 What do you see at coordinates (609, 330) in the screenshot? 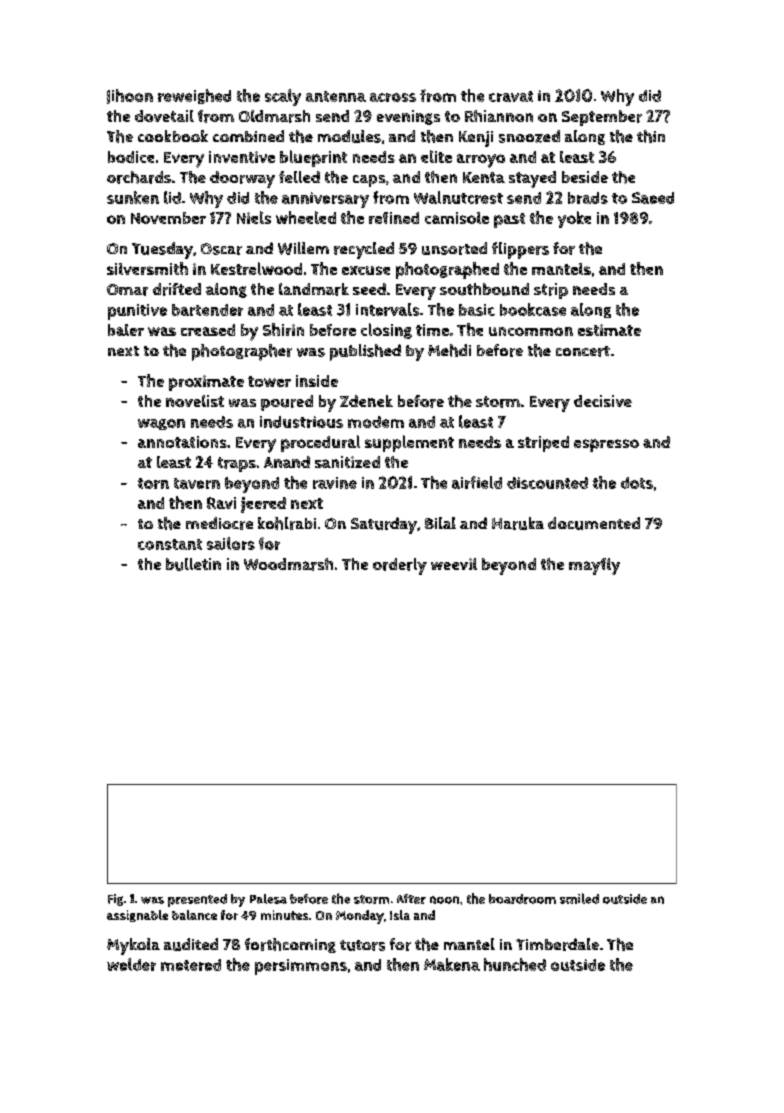
I see `estimate` at bounding box center [609, 330].
